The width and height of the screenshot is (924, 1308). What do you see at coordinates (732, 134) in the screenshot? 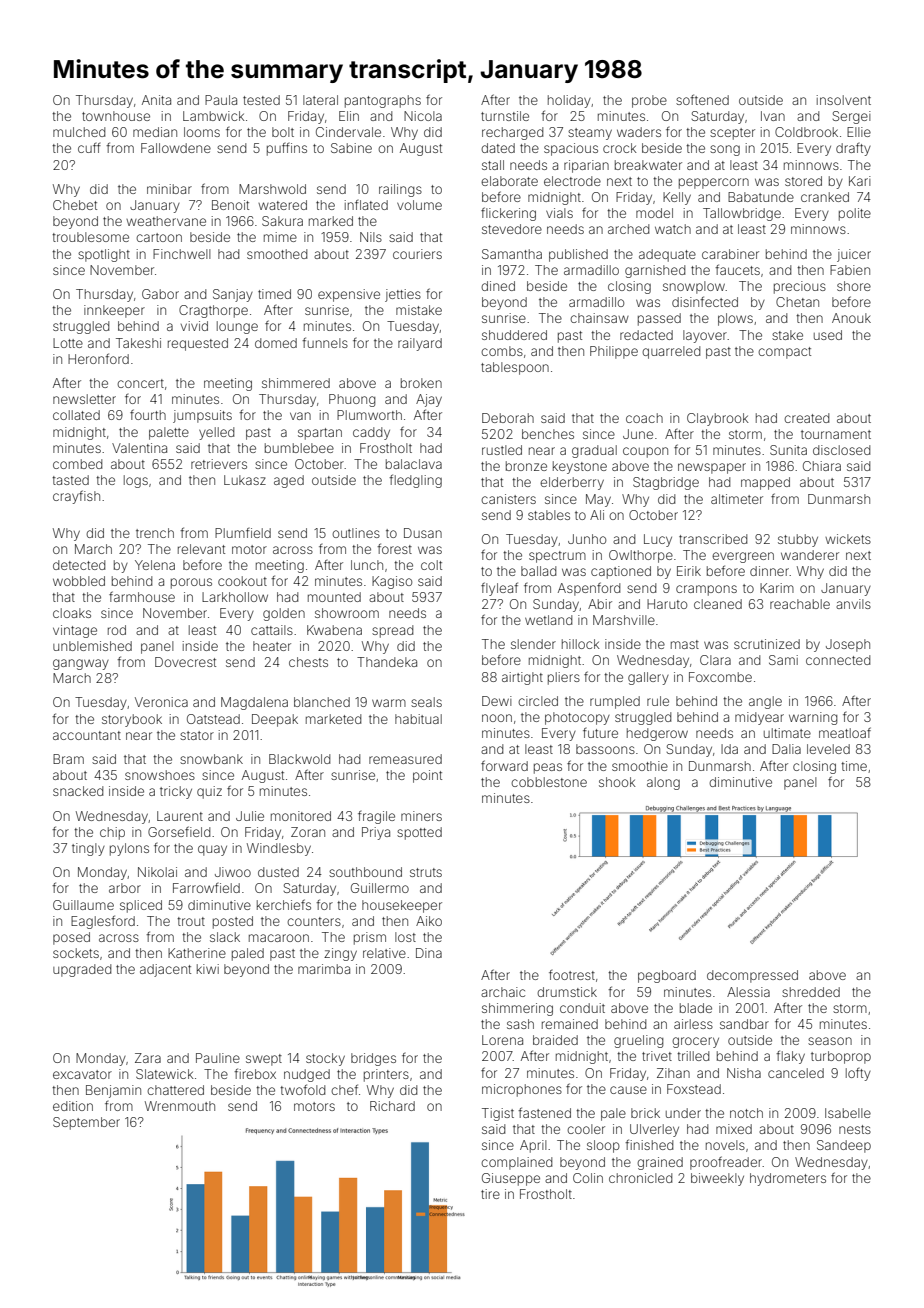
I see `scepter` at bounding box center [732, 134].
